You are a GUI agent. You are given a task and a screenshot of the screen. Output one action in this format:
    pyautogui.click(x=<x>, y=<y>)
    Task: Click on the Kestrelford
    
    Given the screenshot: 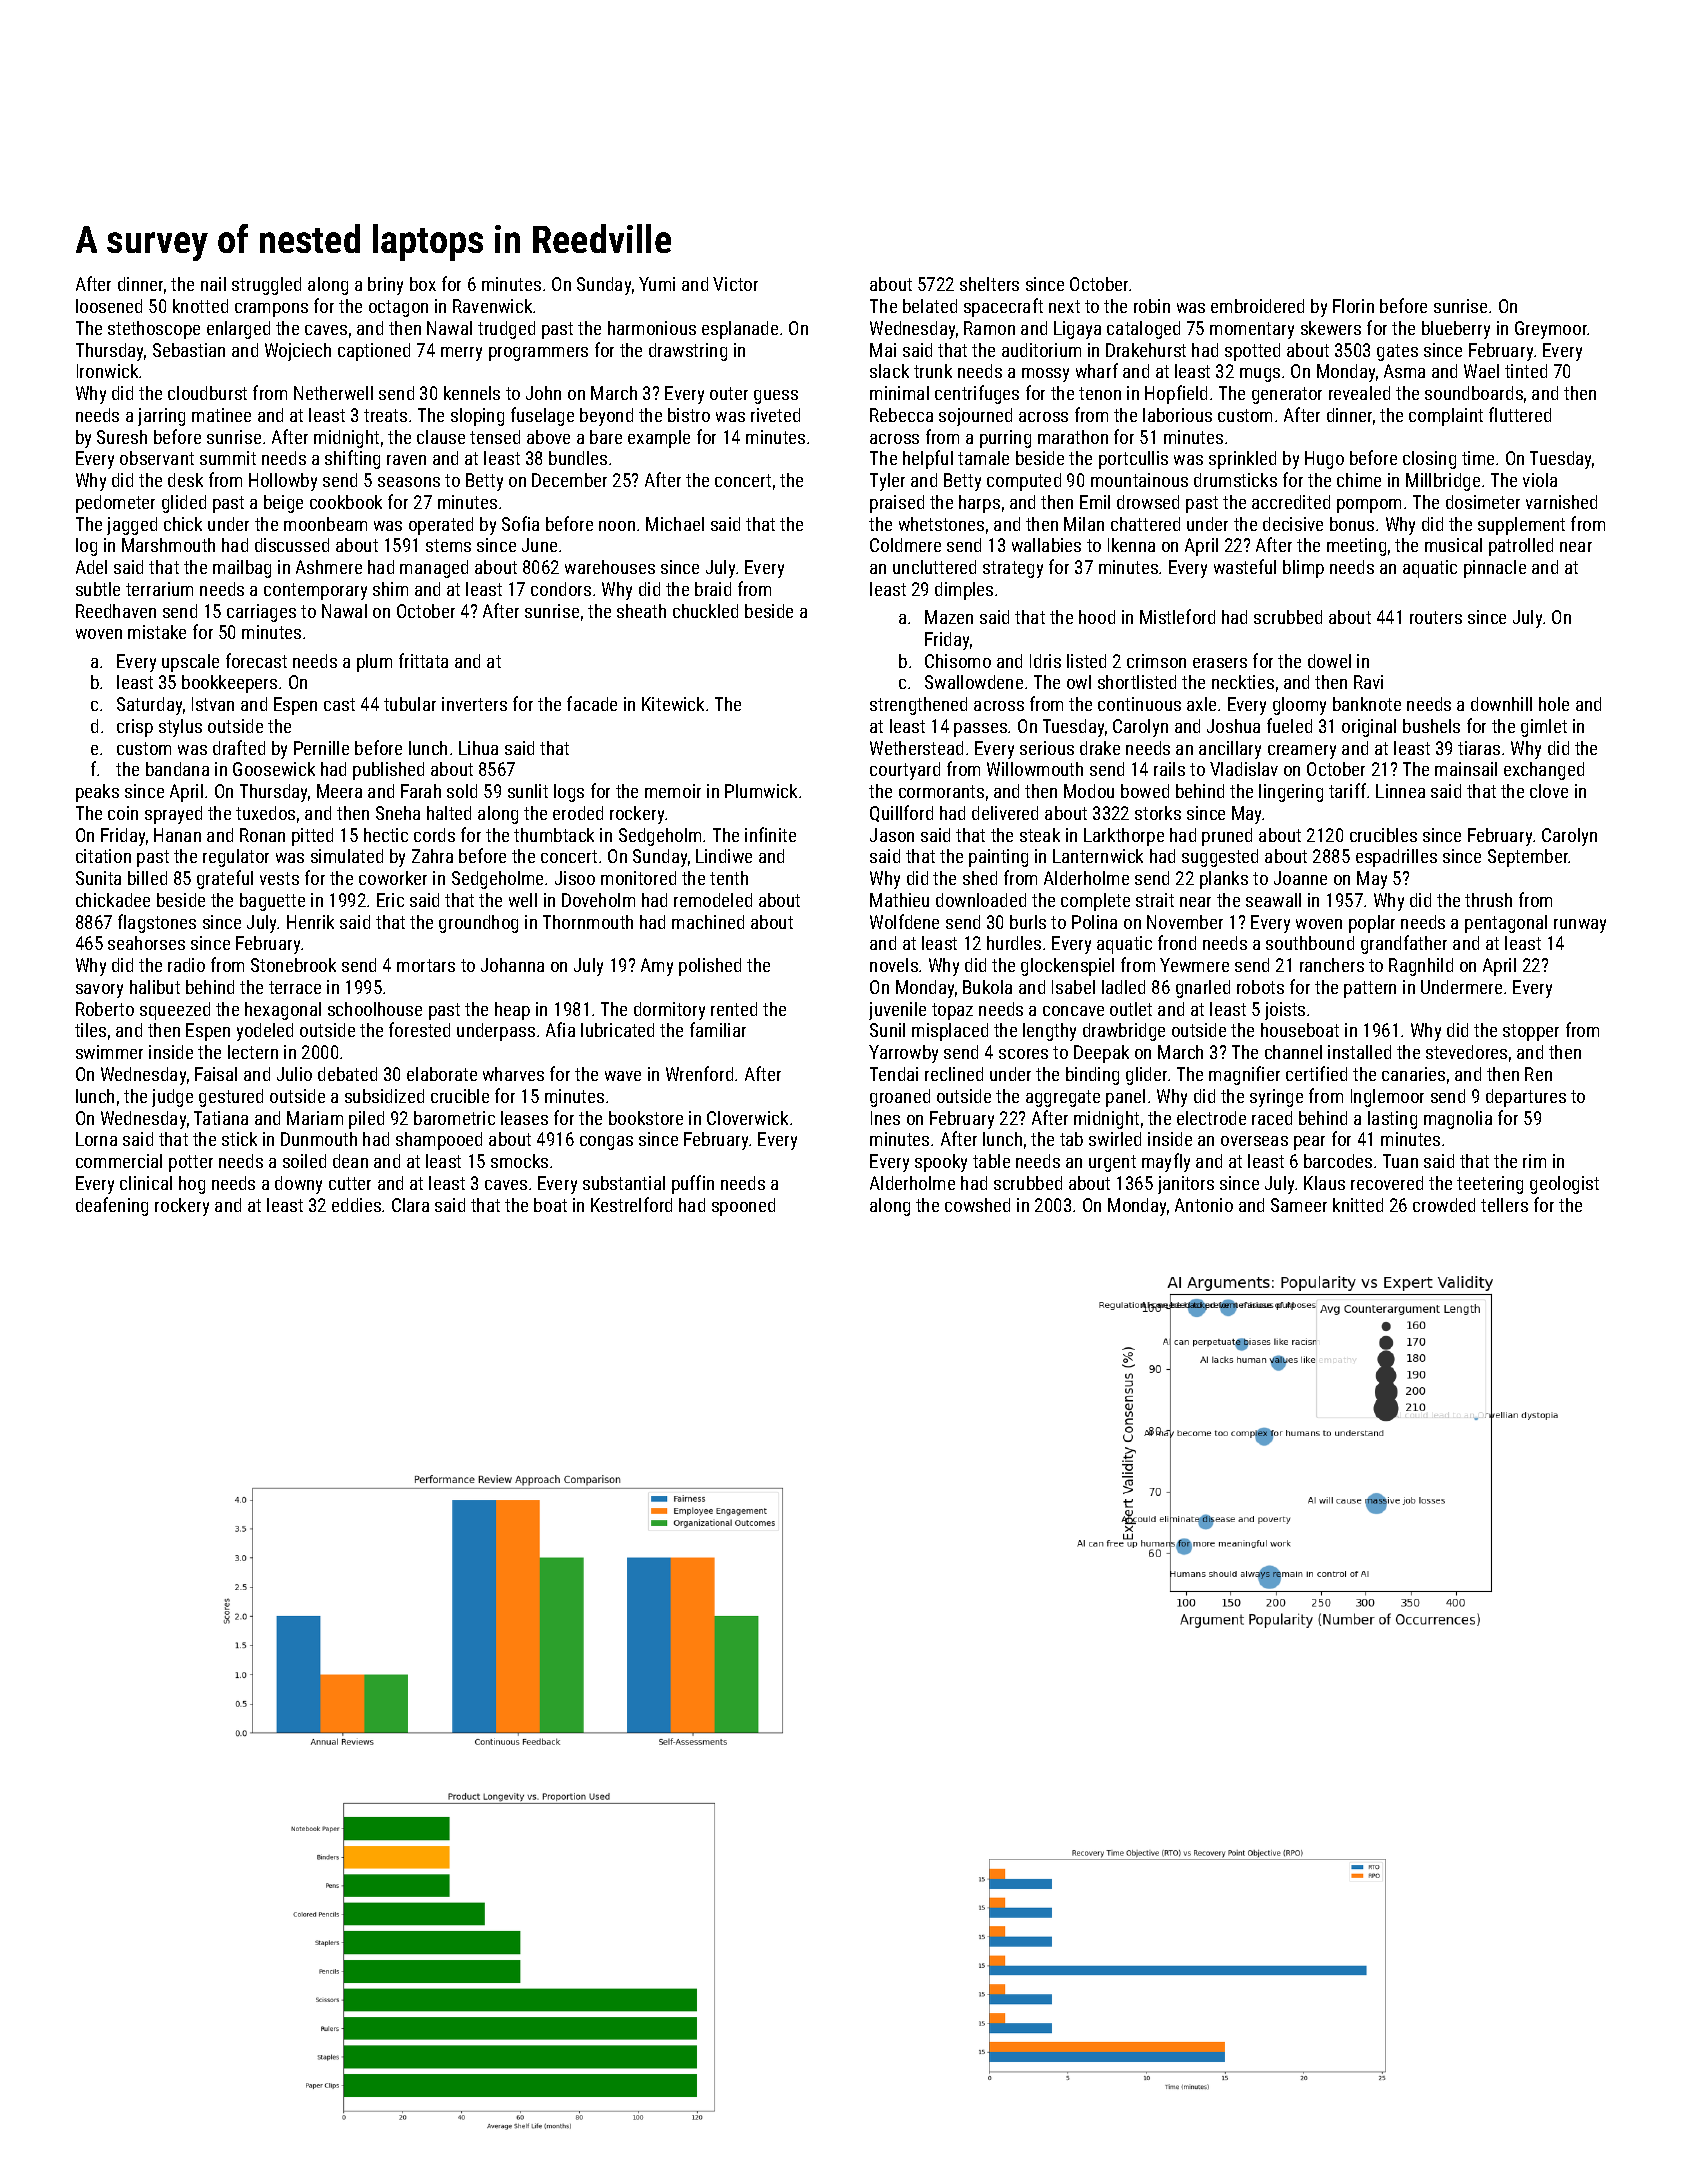 What is the action you would take?
    pyautogui.click(x=631, y=1204)
